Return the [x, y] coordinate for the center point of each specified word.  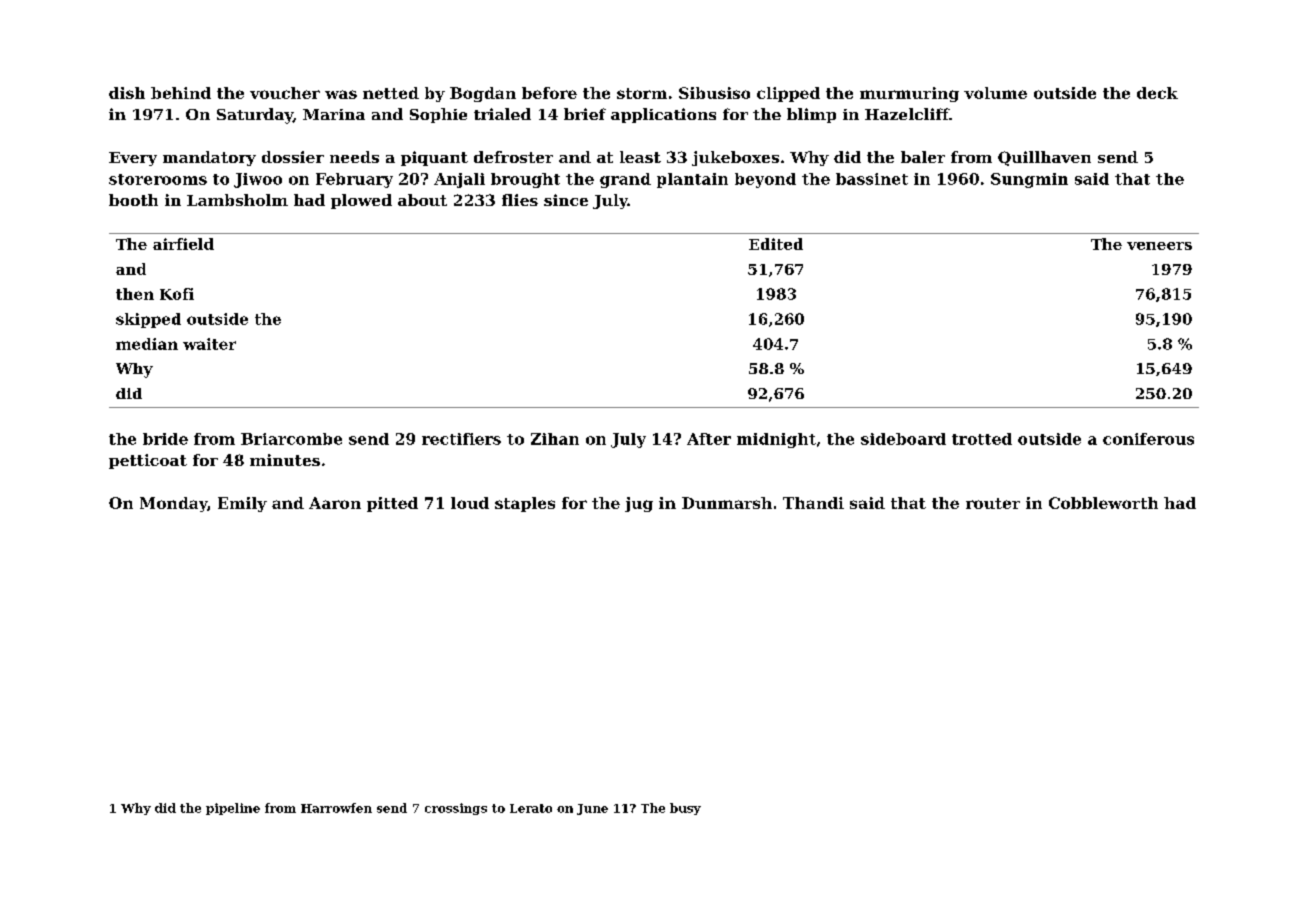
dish [127, 93]
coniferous [1148, 439]
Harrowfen [336, 808]
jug [639, 504]
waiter [209, 344]
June [592, 809]
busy [685, 809]
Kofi [177, 294]
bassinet [872, 179]
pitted [392, 504]
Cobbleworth [1103, 503]
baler [923, 157]
